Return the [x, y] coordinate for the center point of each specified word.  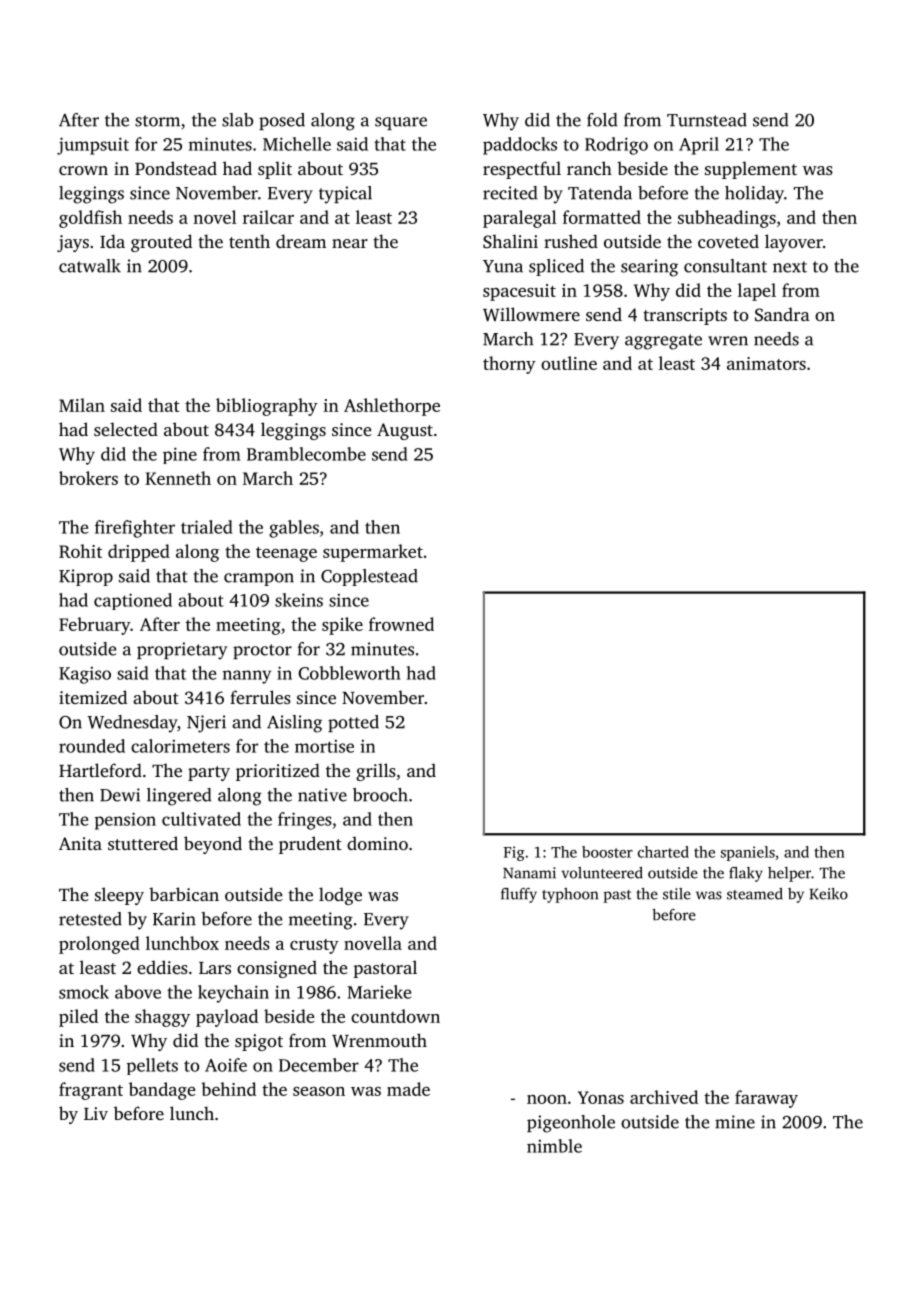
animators [766, 363]
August [405, 431]
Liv [96, 1113]
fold [602, 120]
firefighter [135, 529]
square [401, 123]
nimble [554, 1146]
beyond [213, 845]
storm [157, 121]
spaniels [748, 853]
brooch [380, 795]
